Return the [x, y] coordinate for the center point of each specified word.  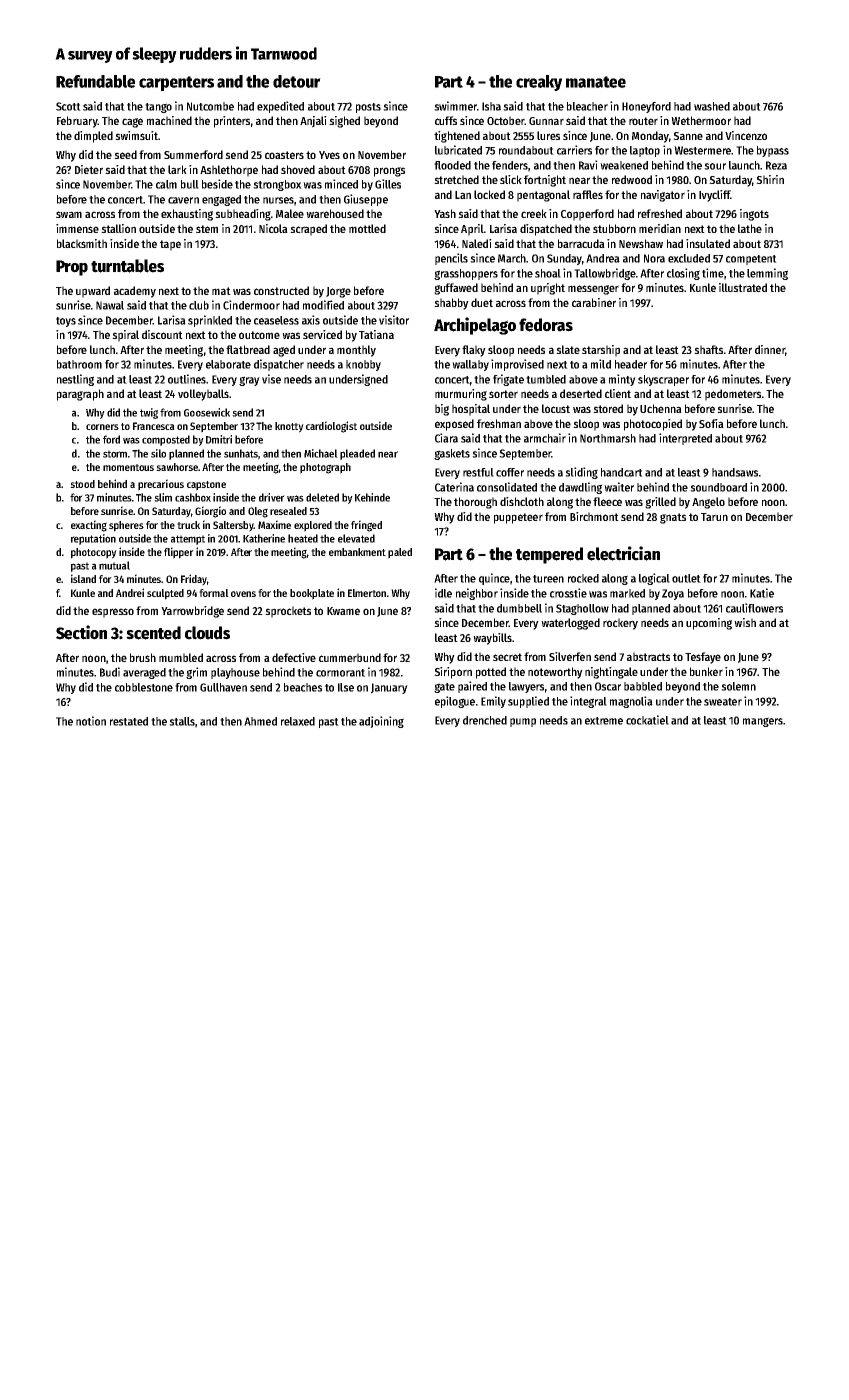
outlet [686, 578]
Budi [110, 672]
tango [158, 108]
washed [712, 106]
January [389, 688]
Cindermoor [251, 305]
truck [188, 525]
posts [368, 108]
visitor [394, 320]
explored [313, 526]
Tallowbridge [605, 274]
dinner [770, 349]
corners [102, 427]
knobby [363, 365]
